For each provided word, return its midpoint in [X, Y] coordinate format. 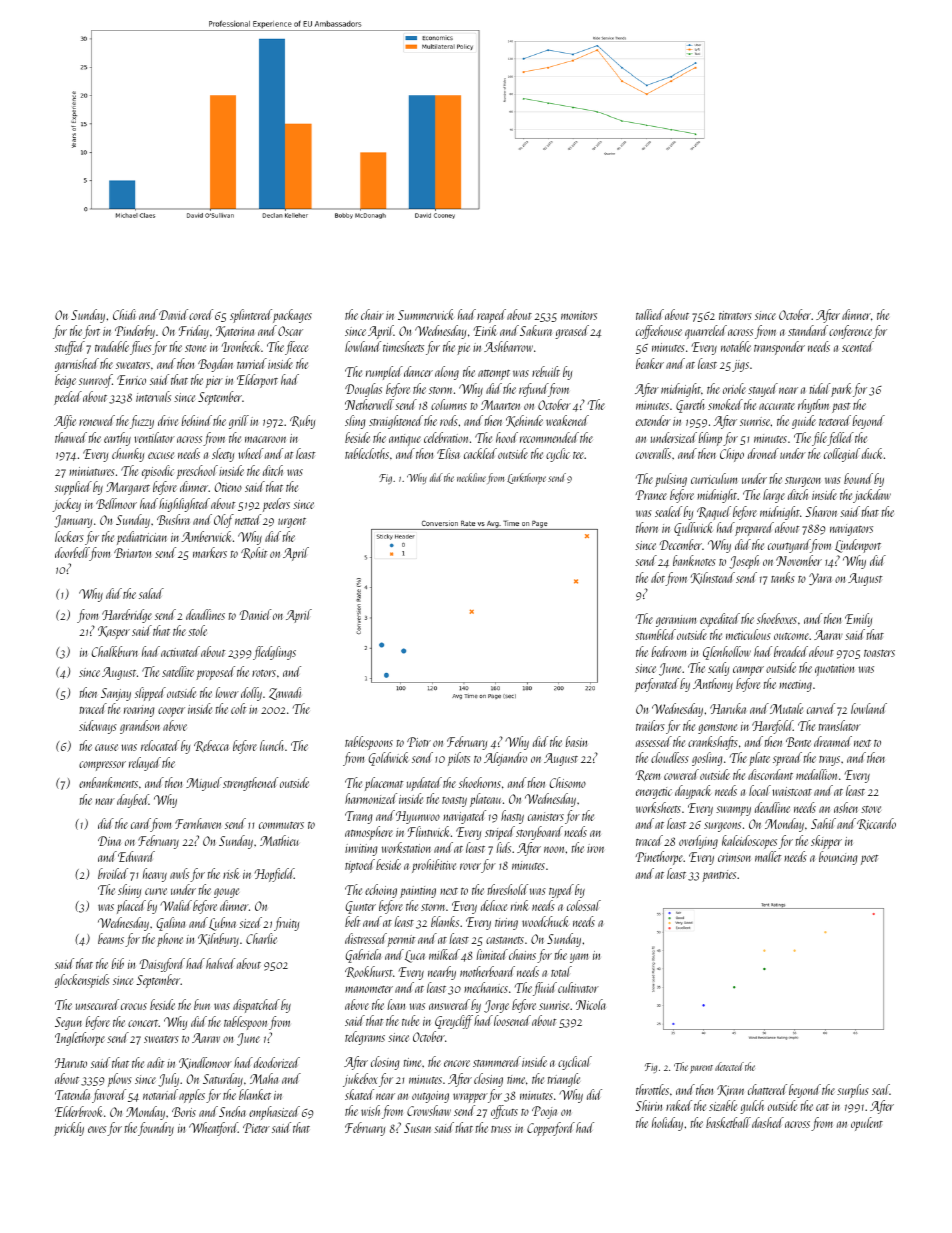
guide [804, 422]
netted [248, 519]
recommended [549, 437]
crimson [734, 857]
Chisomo [568, 782]
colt [238, 708]
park [841, 390]
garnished [77, 365]
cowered [681, 774]
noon [554, 849]
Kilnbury [218, 940]
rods [449, 420]
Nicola [591, 1004]
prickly [69, 1129]
